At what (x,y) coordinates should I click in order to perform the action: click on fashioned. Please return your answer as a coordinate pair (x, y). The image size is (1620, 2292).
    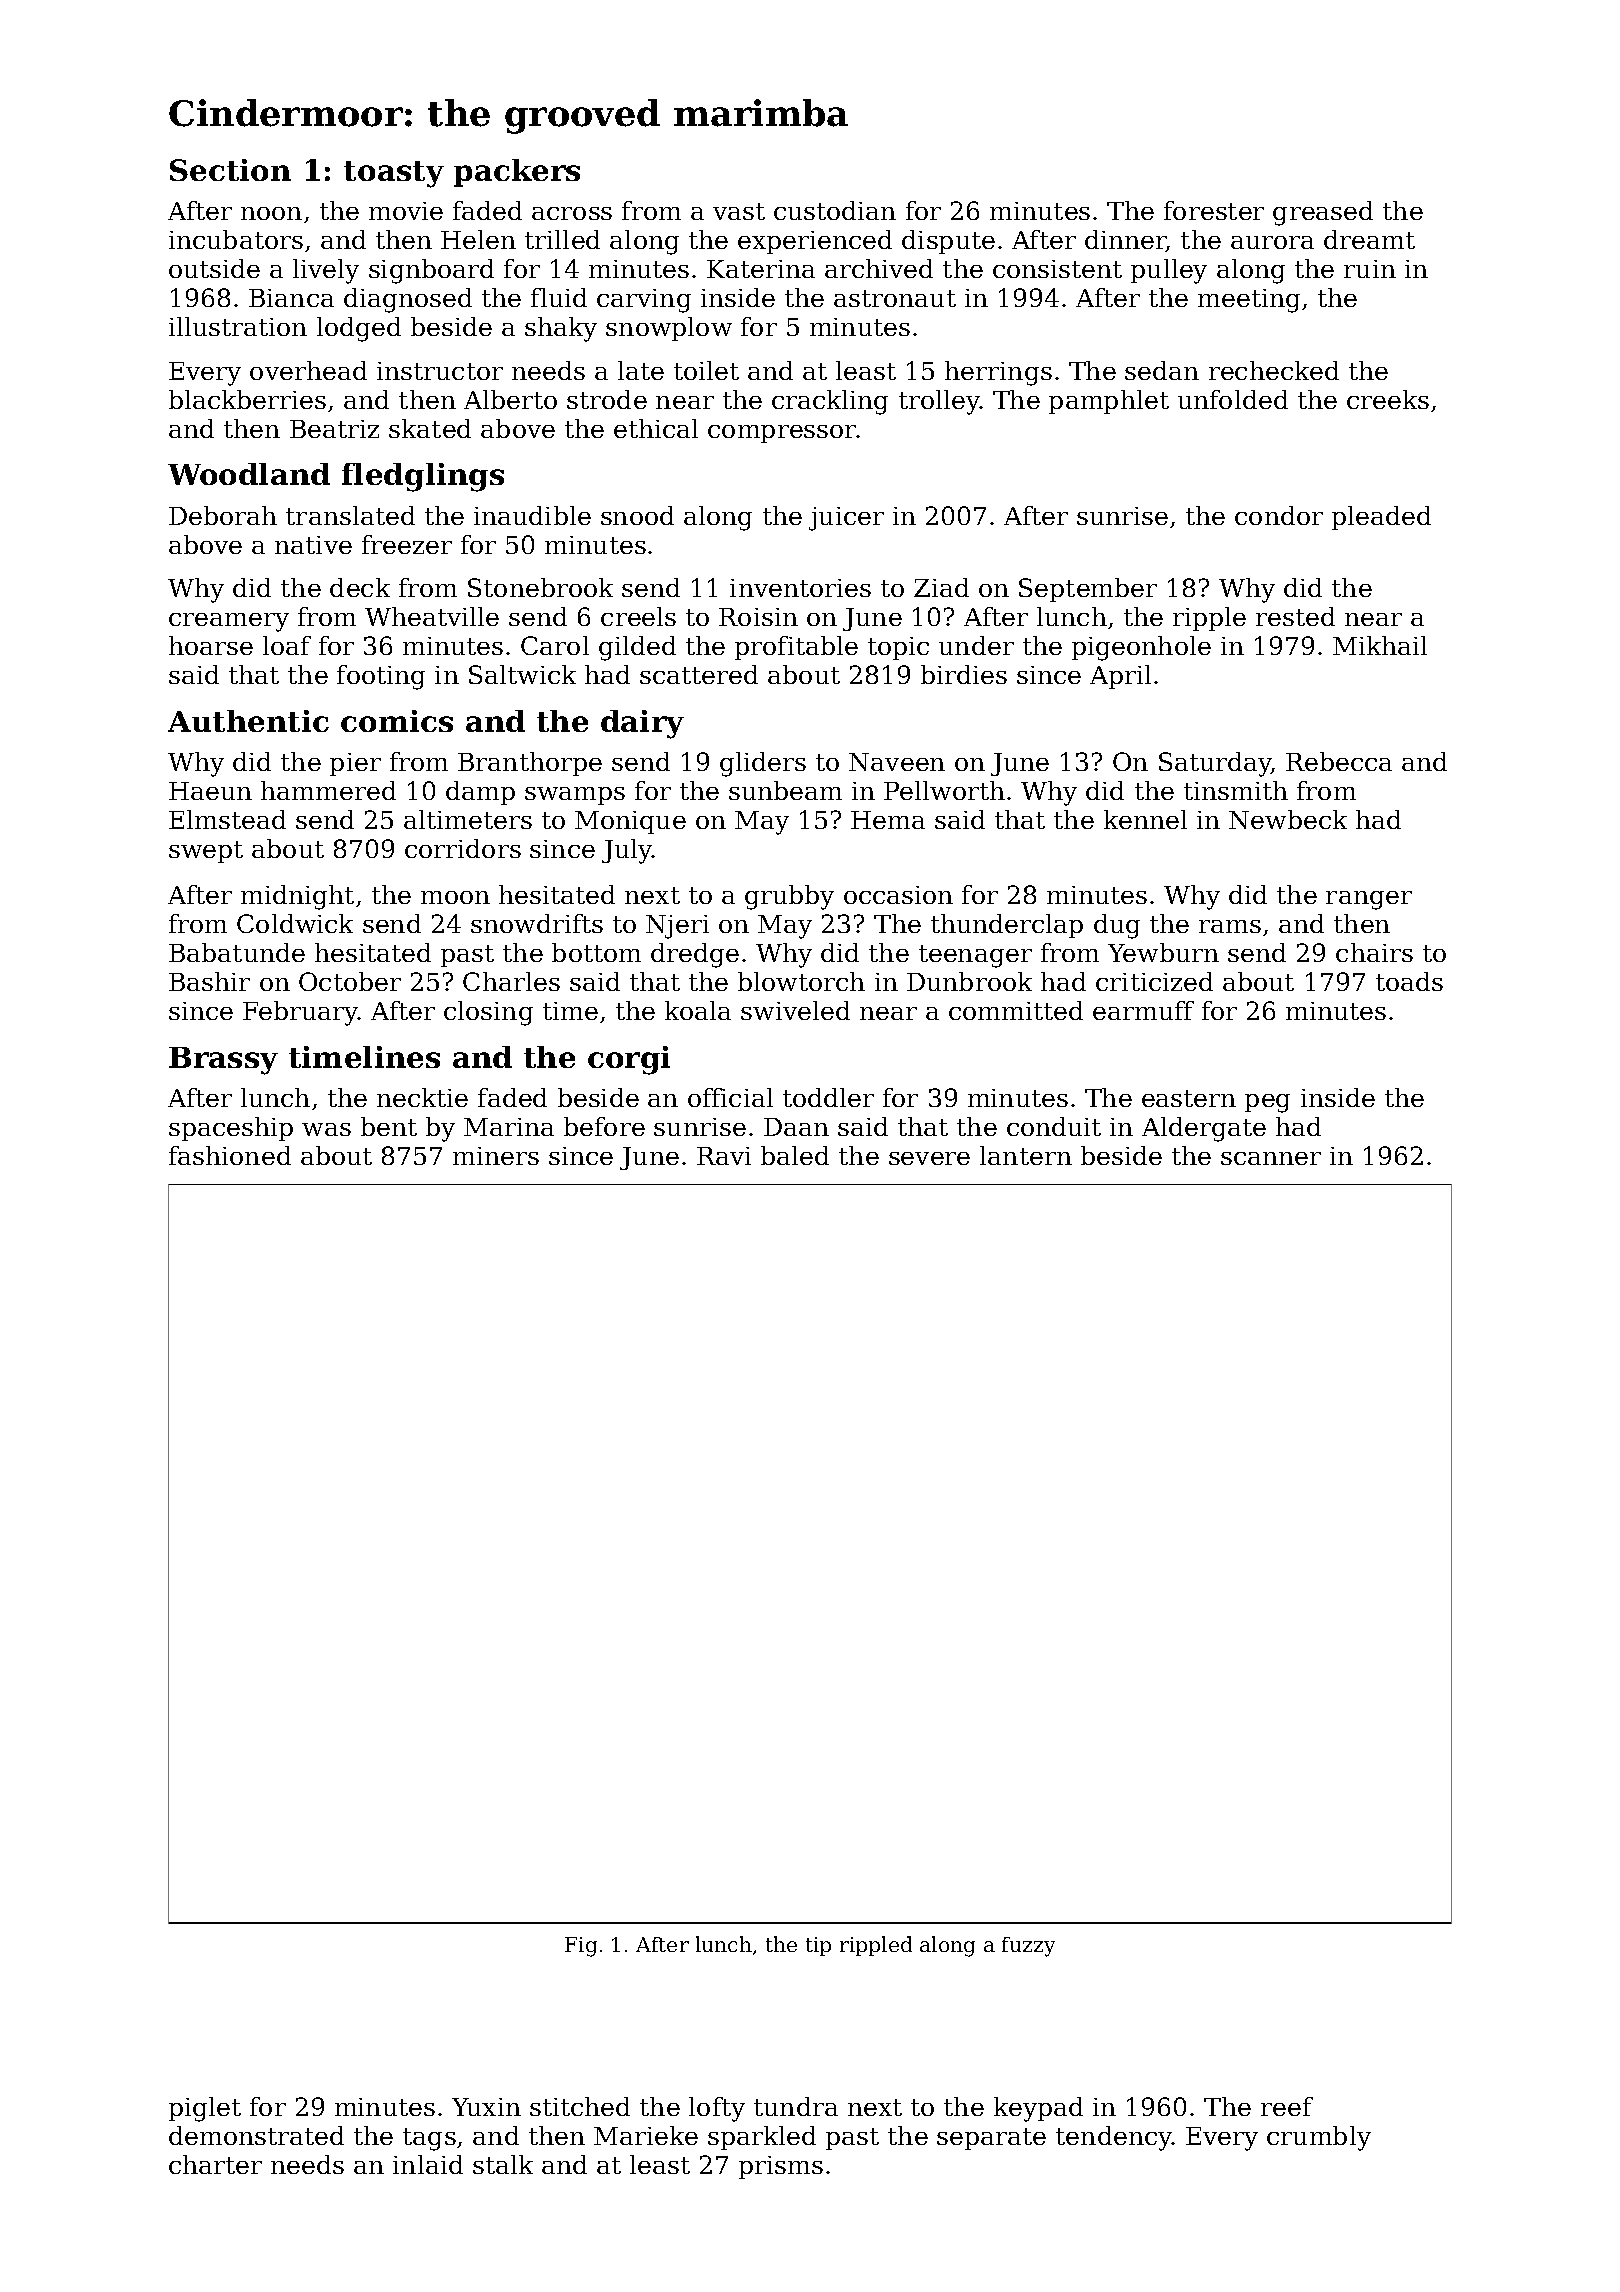
    Looking at the image, I should click on (230, 1155).
